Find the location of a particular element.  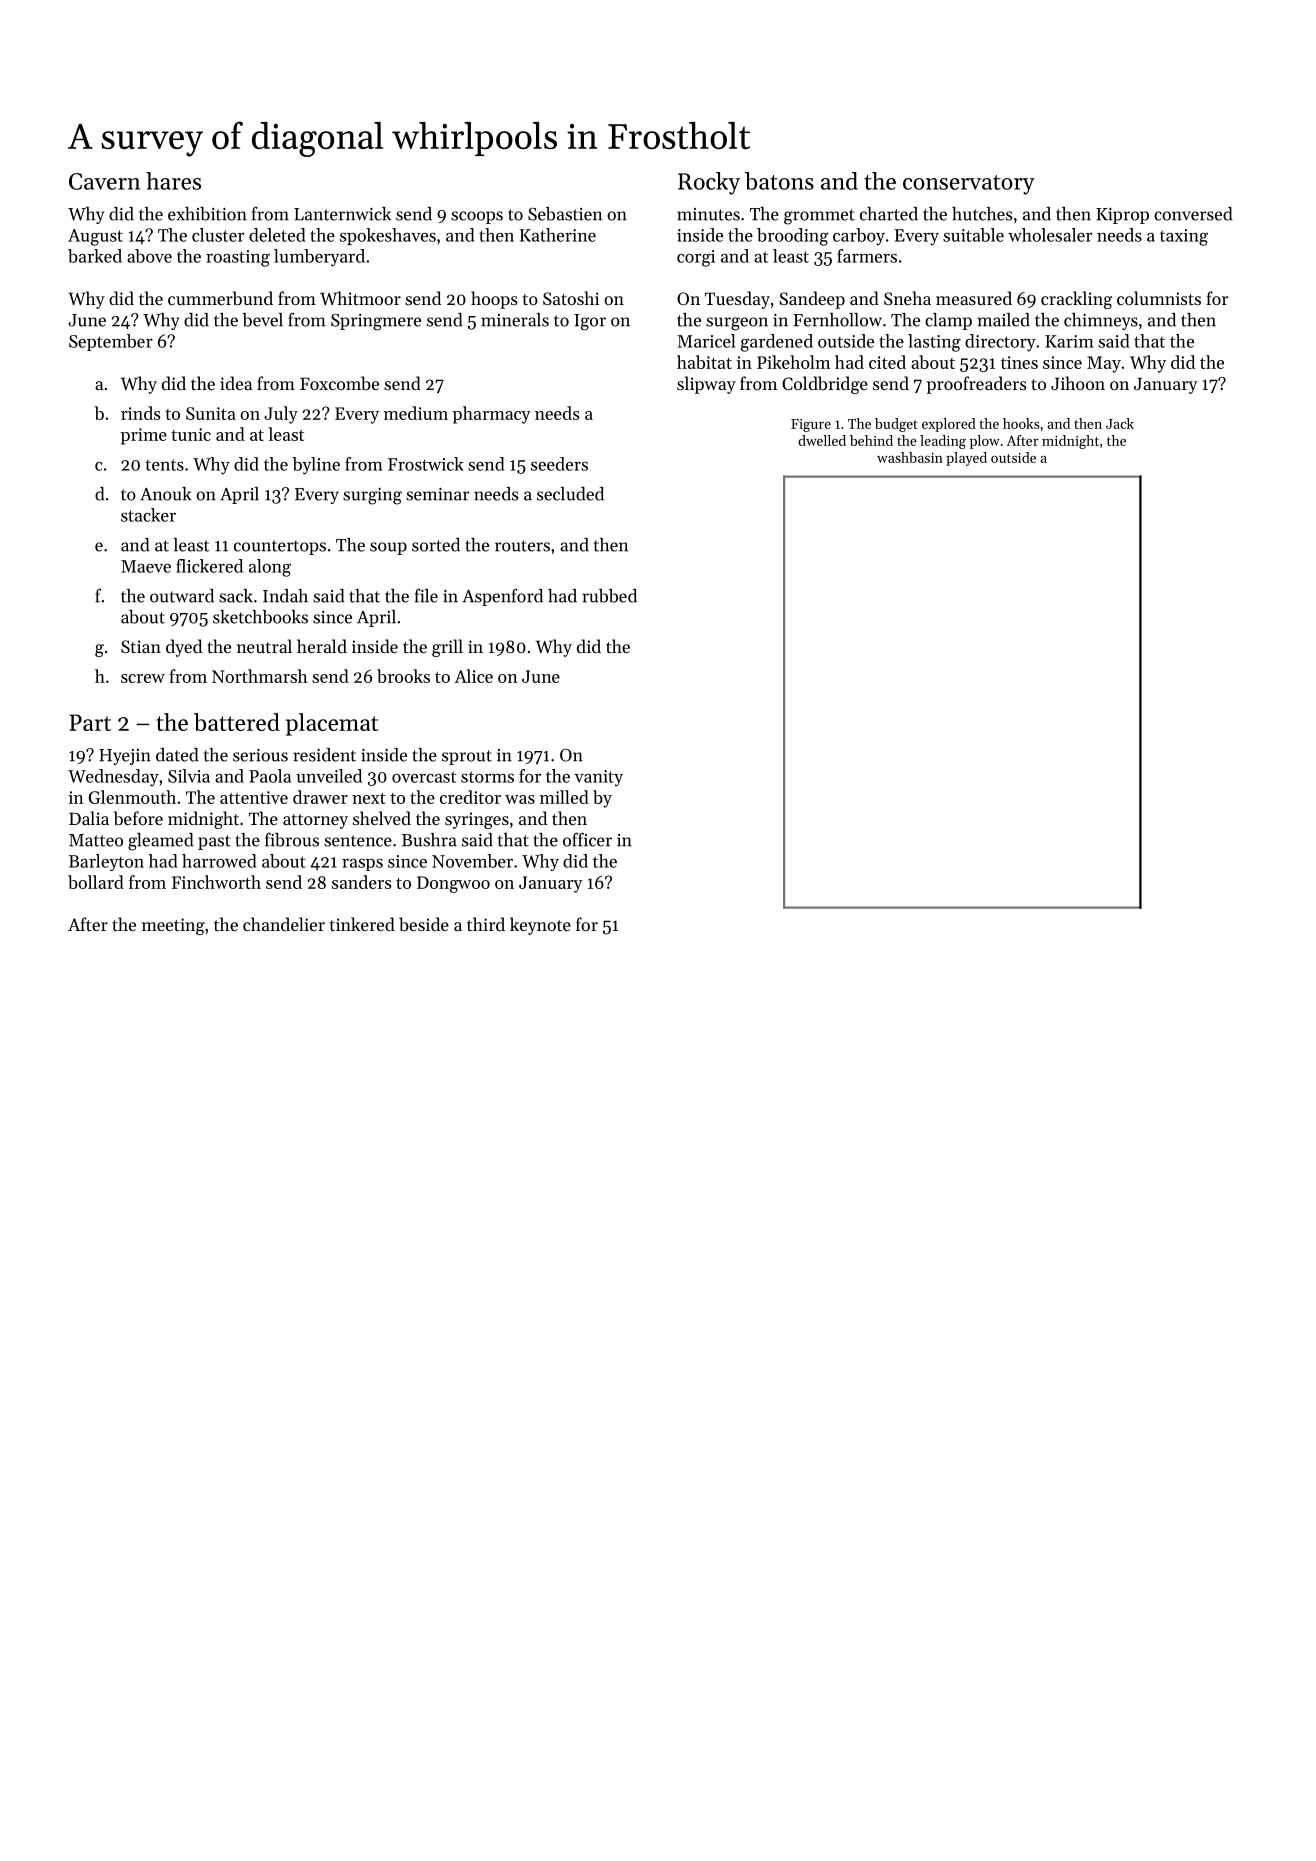

chimneys is located at coordinates (1101, 321).
